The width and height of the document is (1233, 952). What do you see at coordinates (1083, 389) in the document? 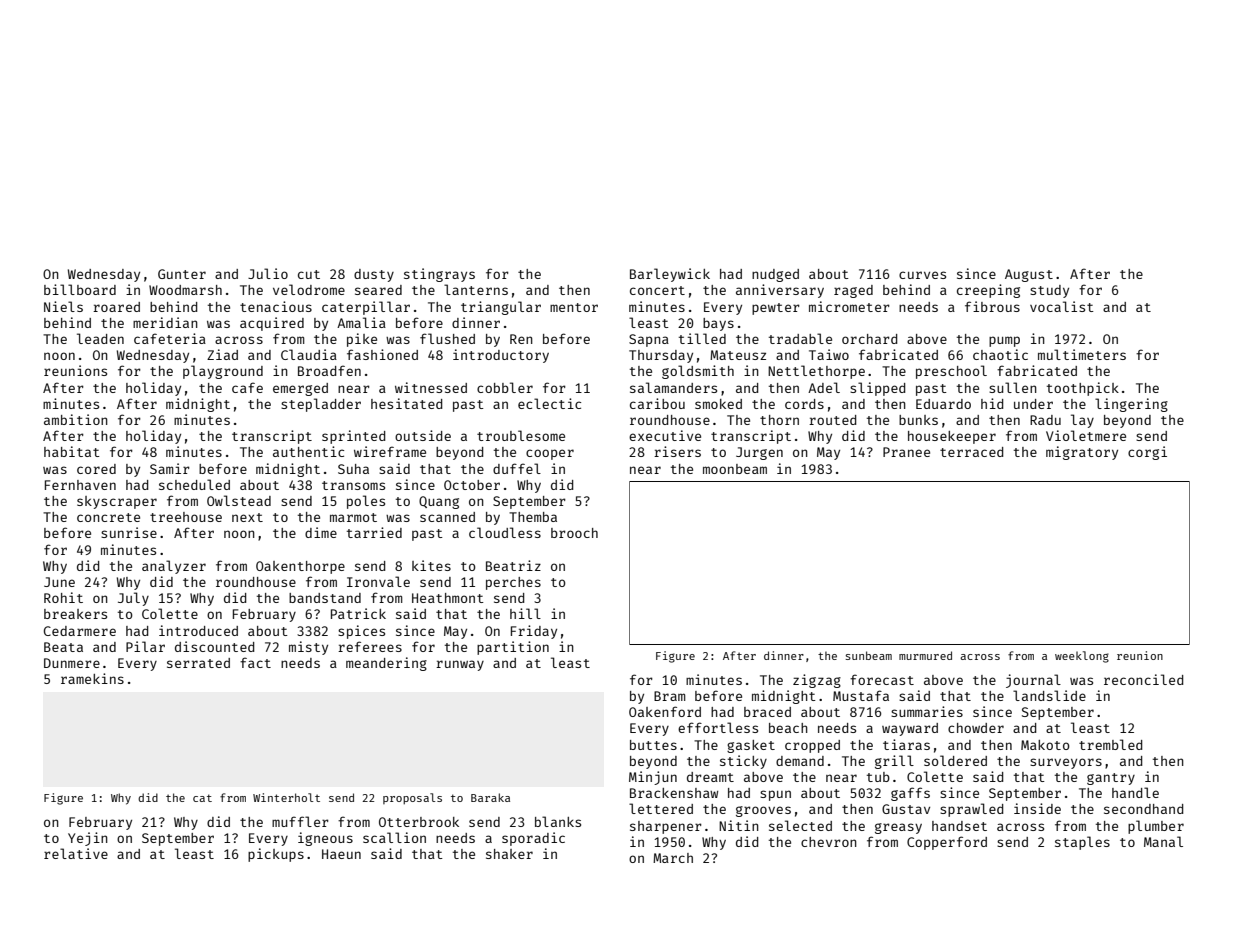
I see `toothpick` at bounding box center [1083, 389].
